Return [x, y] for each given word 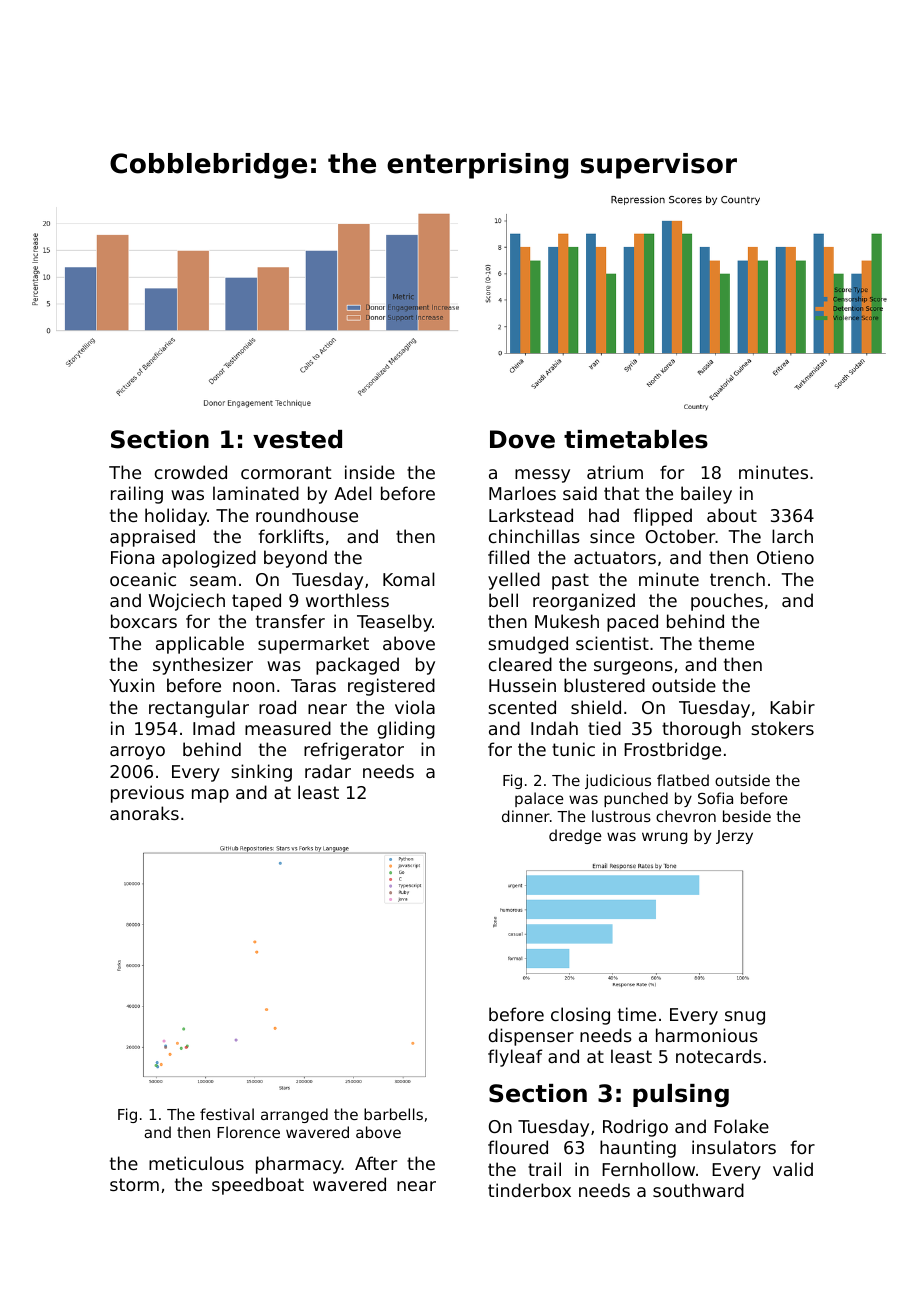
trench [737, 579]
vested [297, 439]
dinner [526, 816]
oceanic [143, 579]
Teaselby [394, 623]
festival [227, 1114]
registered [391, 687]
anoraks [144, 813]
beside [747, 816]
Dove [522, 439]
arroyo [137, 753]
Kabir [792, 707]
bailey [706, 495]
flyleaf [515, 1058]
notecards [718, 1056]
